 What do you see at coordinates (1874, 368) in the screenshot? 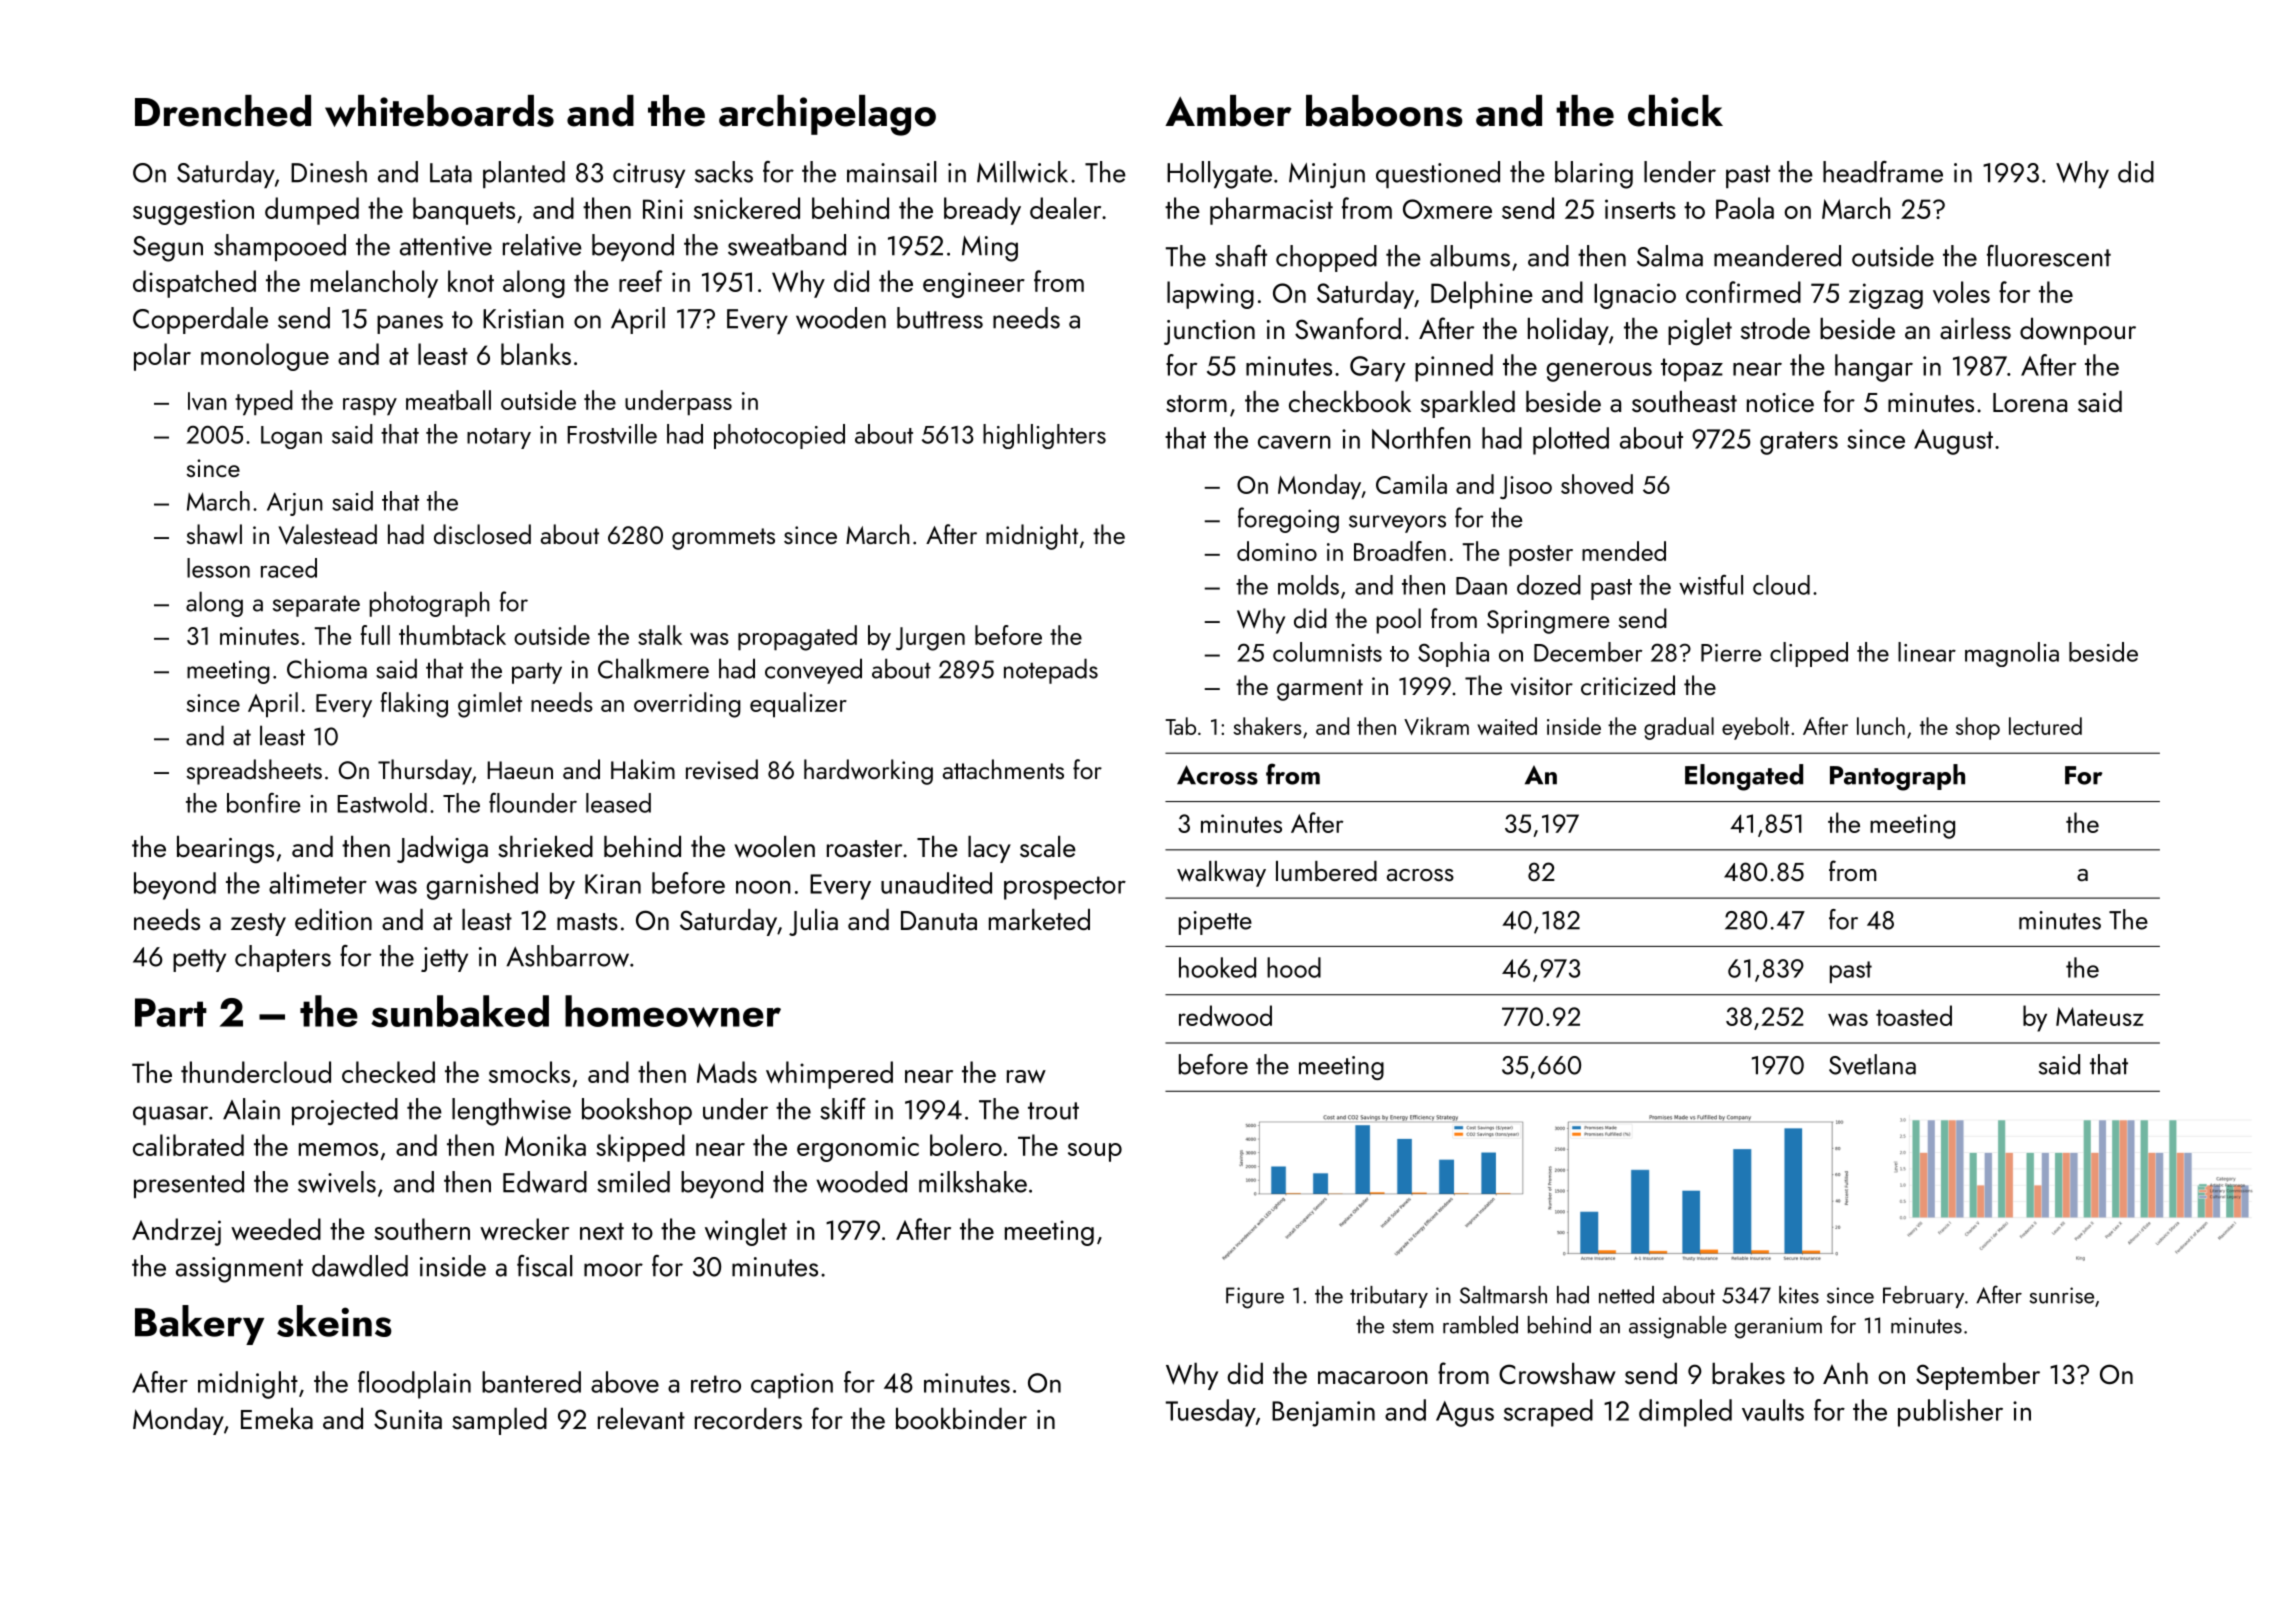
I see `hangar` at bounding box center [1874, 368].
